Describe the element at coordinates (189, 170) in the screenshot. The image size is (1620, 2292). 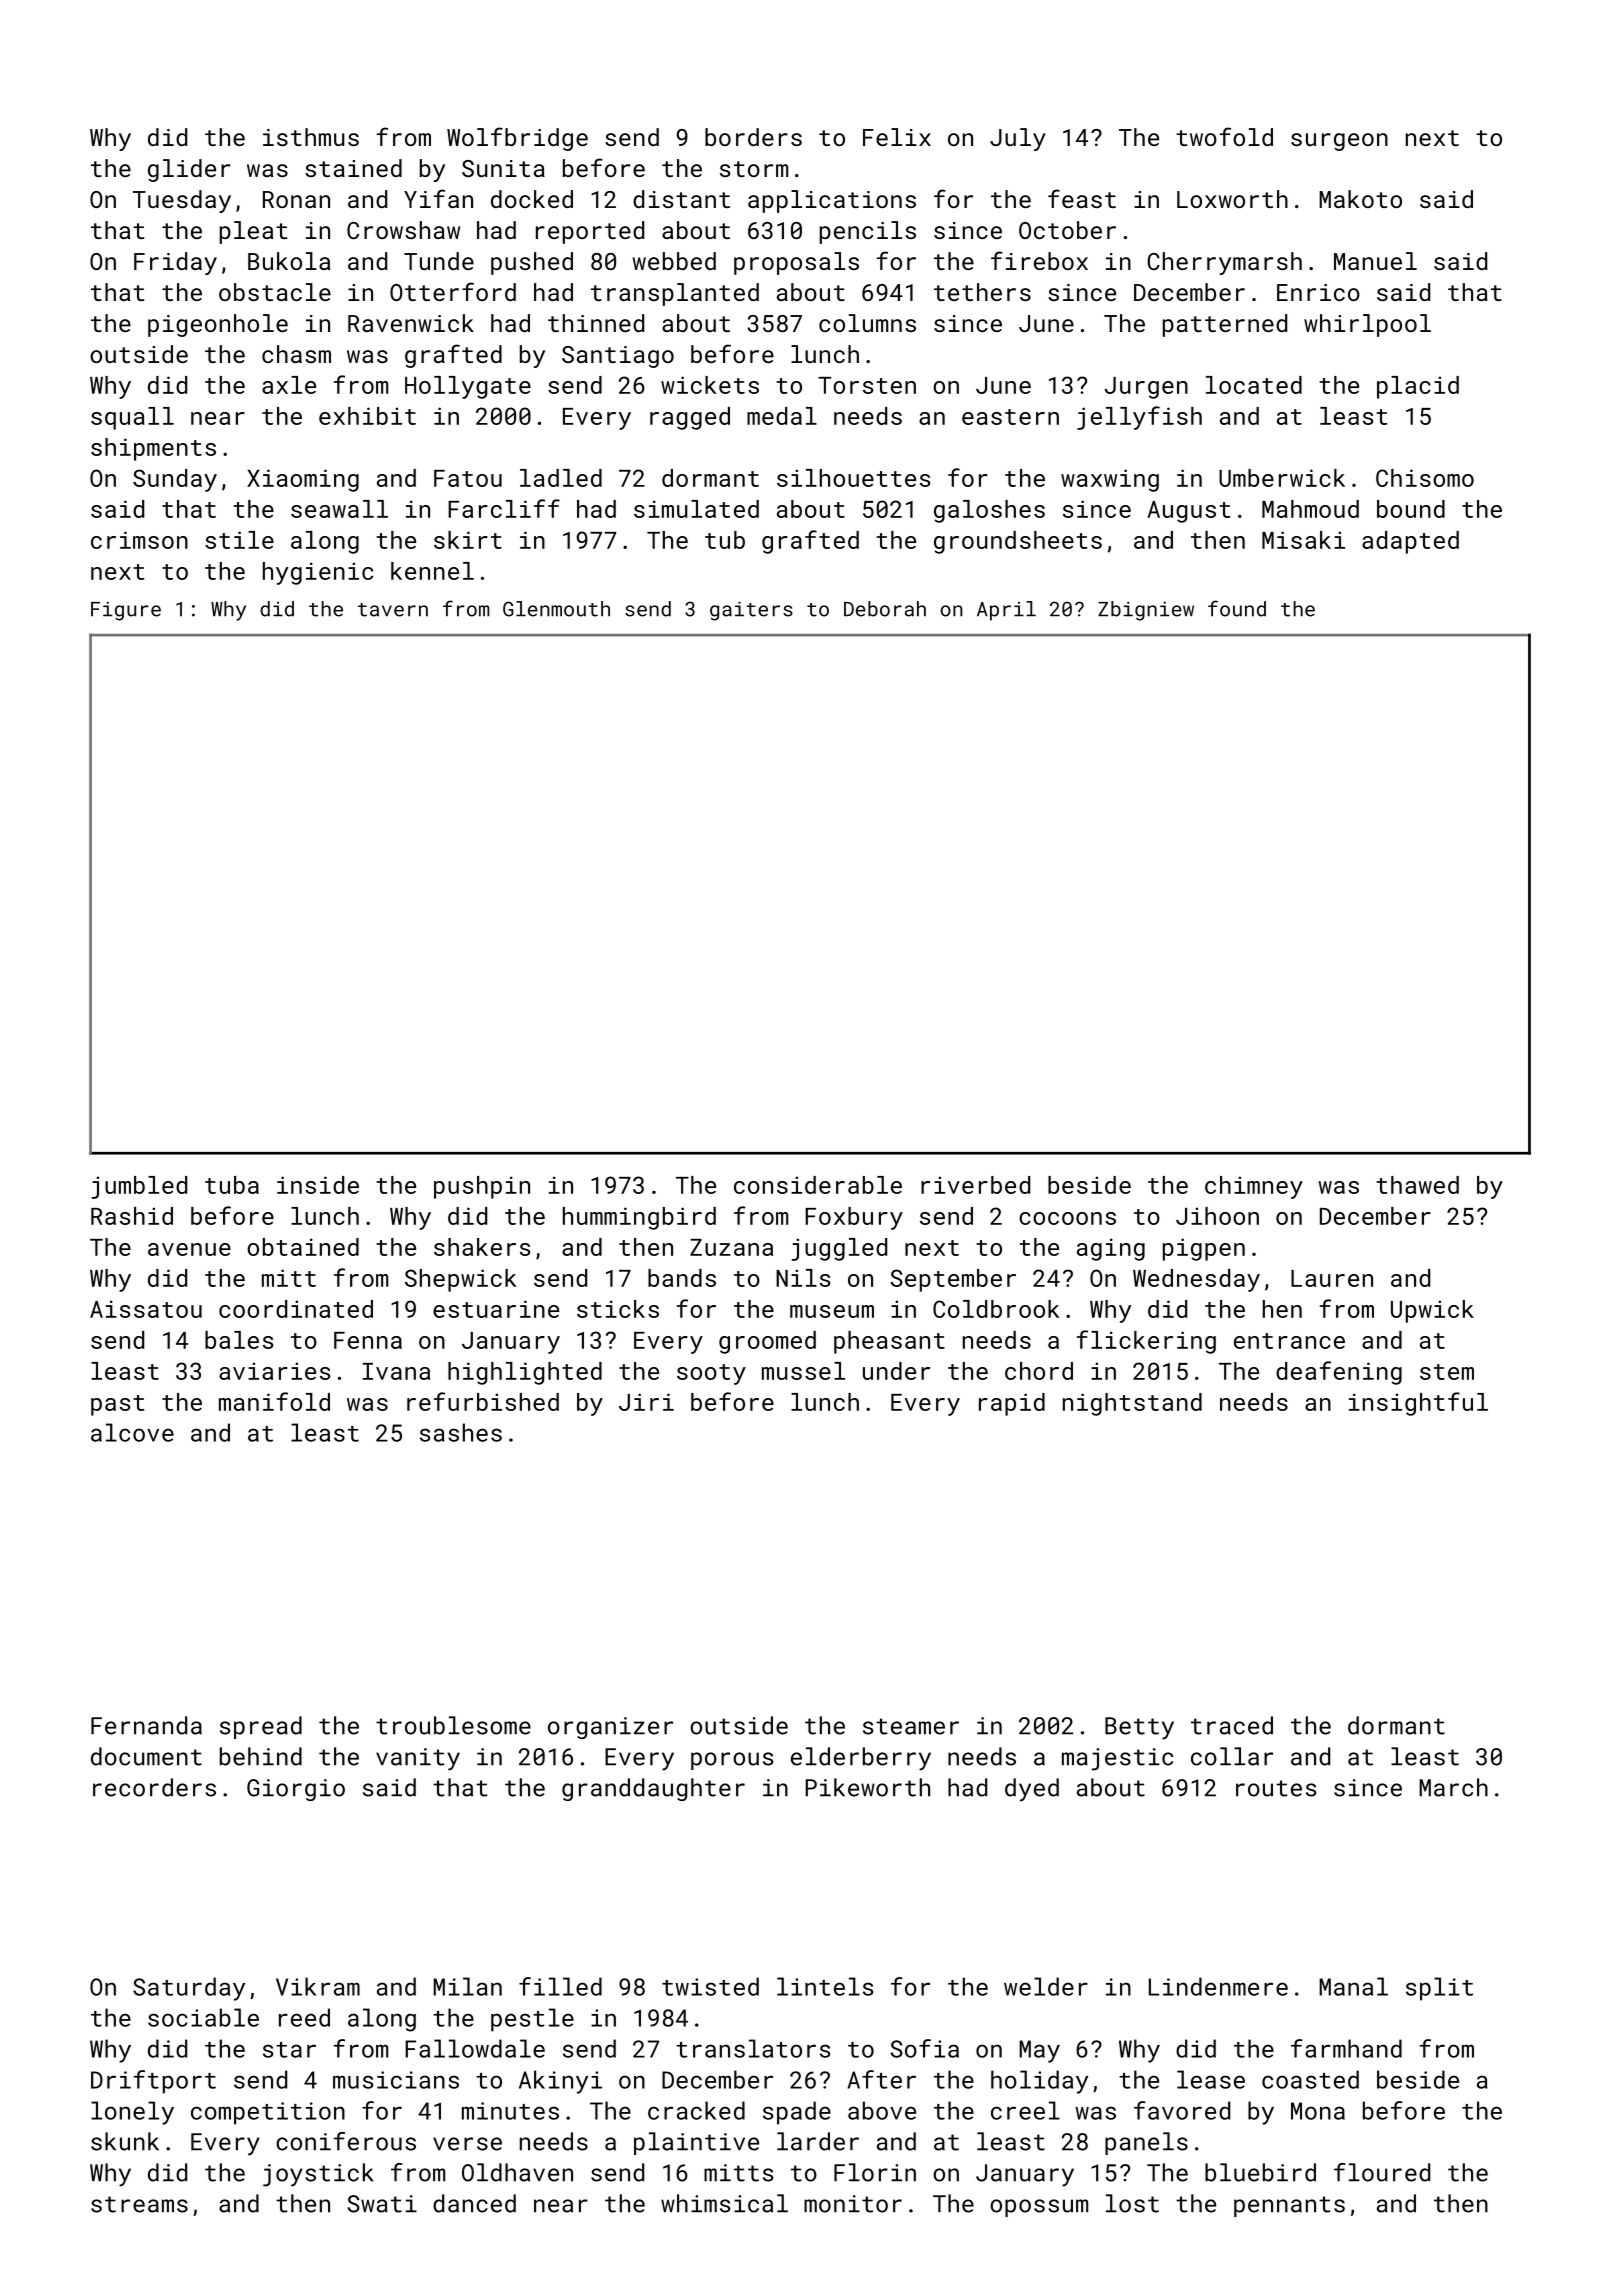
I see `glider` at that location.
